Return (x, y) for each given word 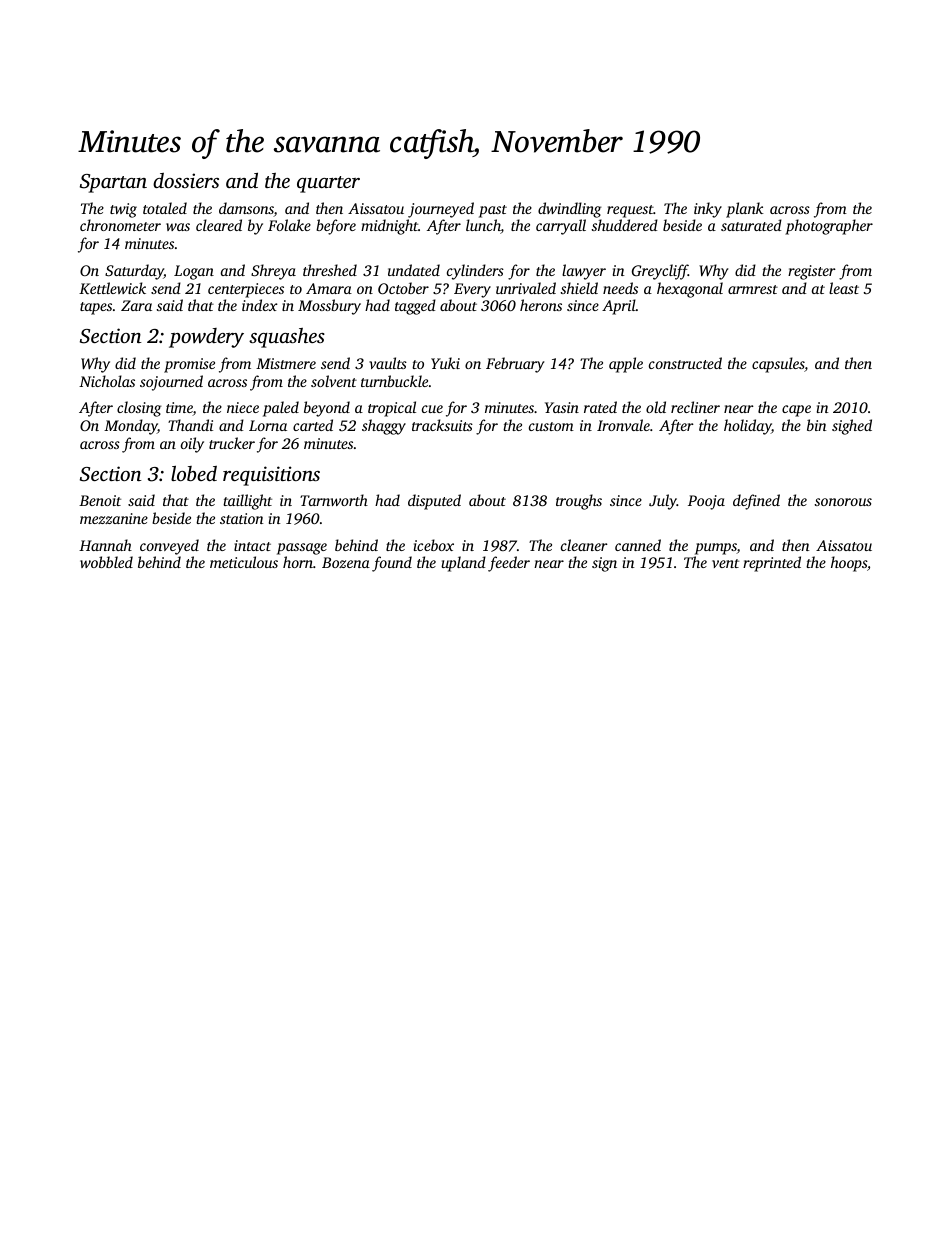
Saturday (134, 272)
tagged (415, 307)
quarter (328, 184)
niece (243, 407)
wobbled (106, 562)
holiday (747, 427)
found (392, 564)
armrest (753, 289)
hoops (849, 564)
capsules (778, 365)
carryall (561, 227)
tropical (392, 409)
